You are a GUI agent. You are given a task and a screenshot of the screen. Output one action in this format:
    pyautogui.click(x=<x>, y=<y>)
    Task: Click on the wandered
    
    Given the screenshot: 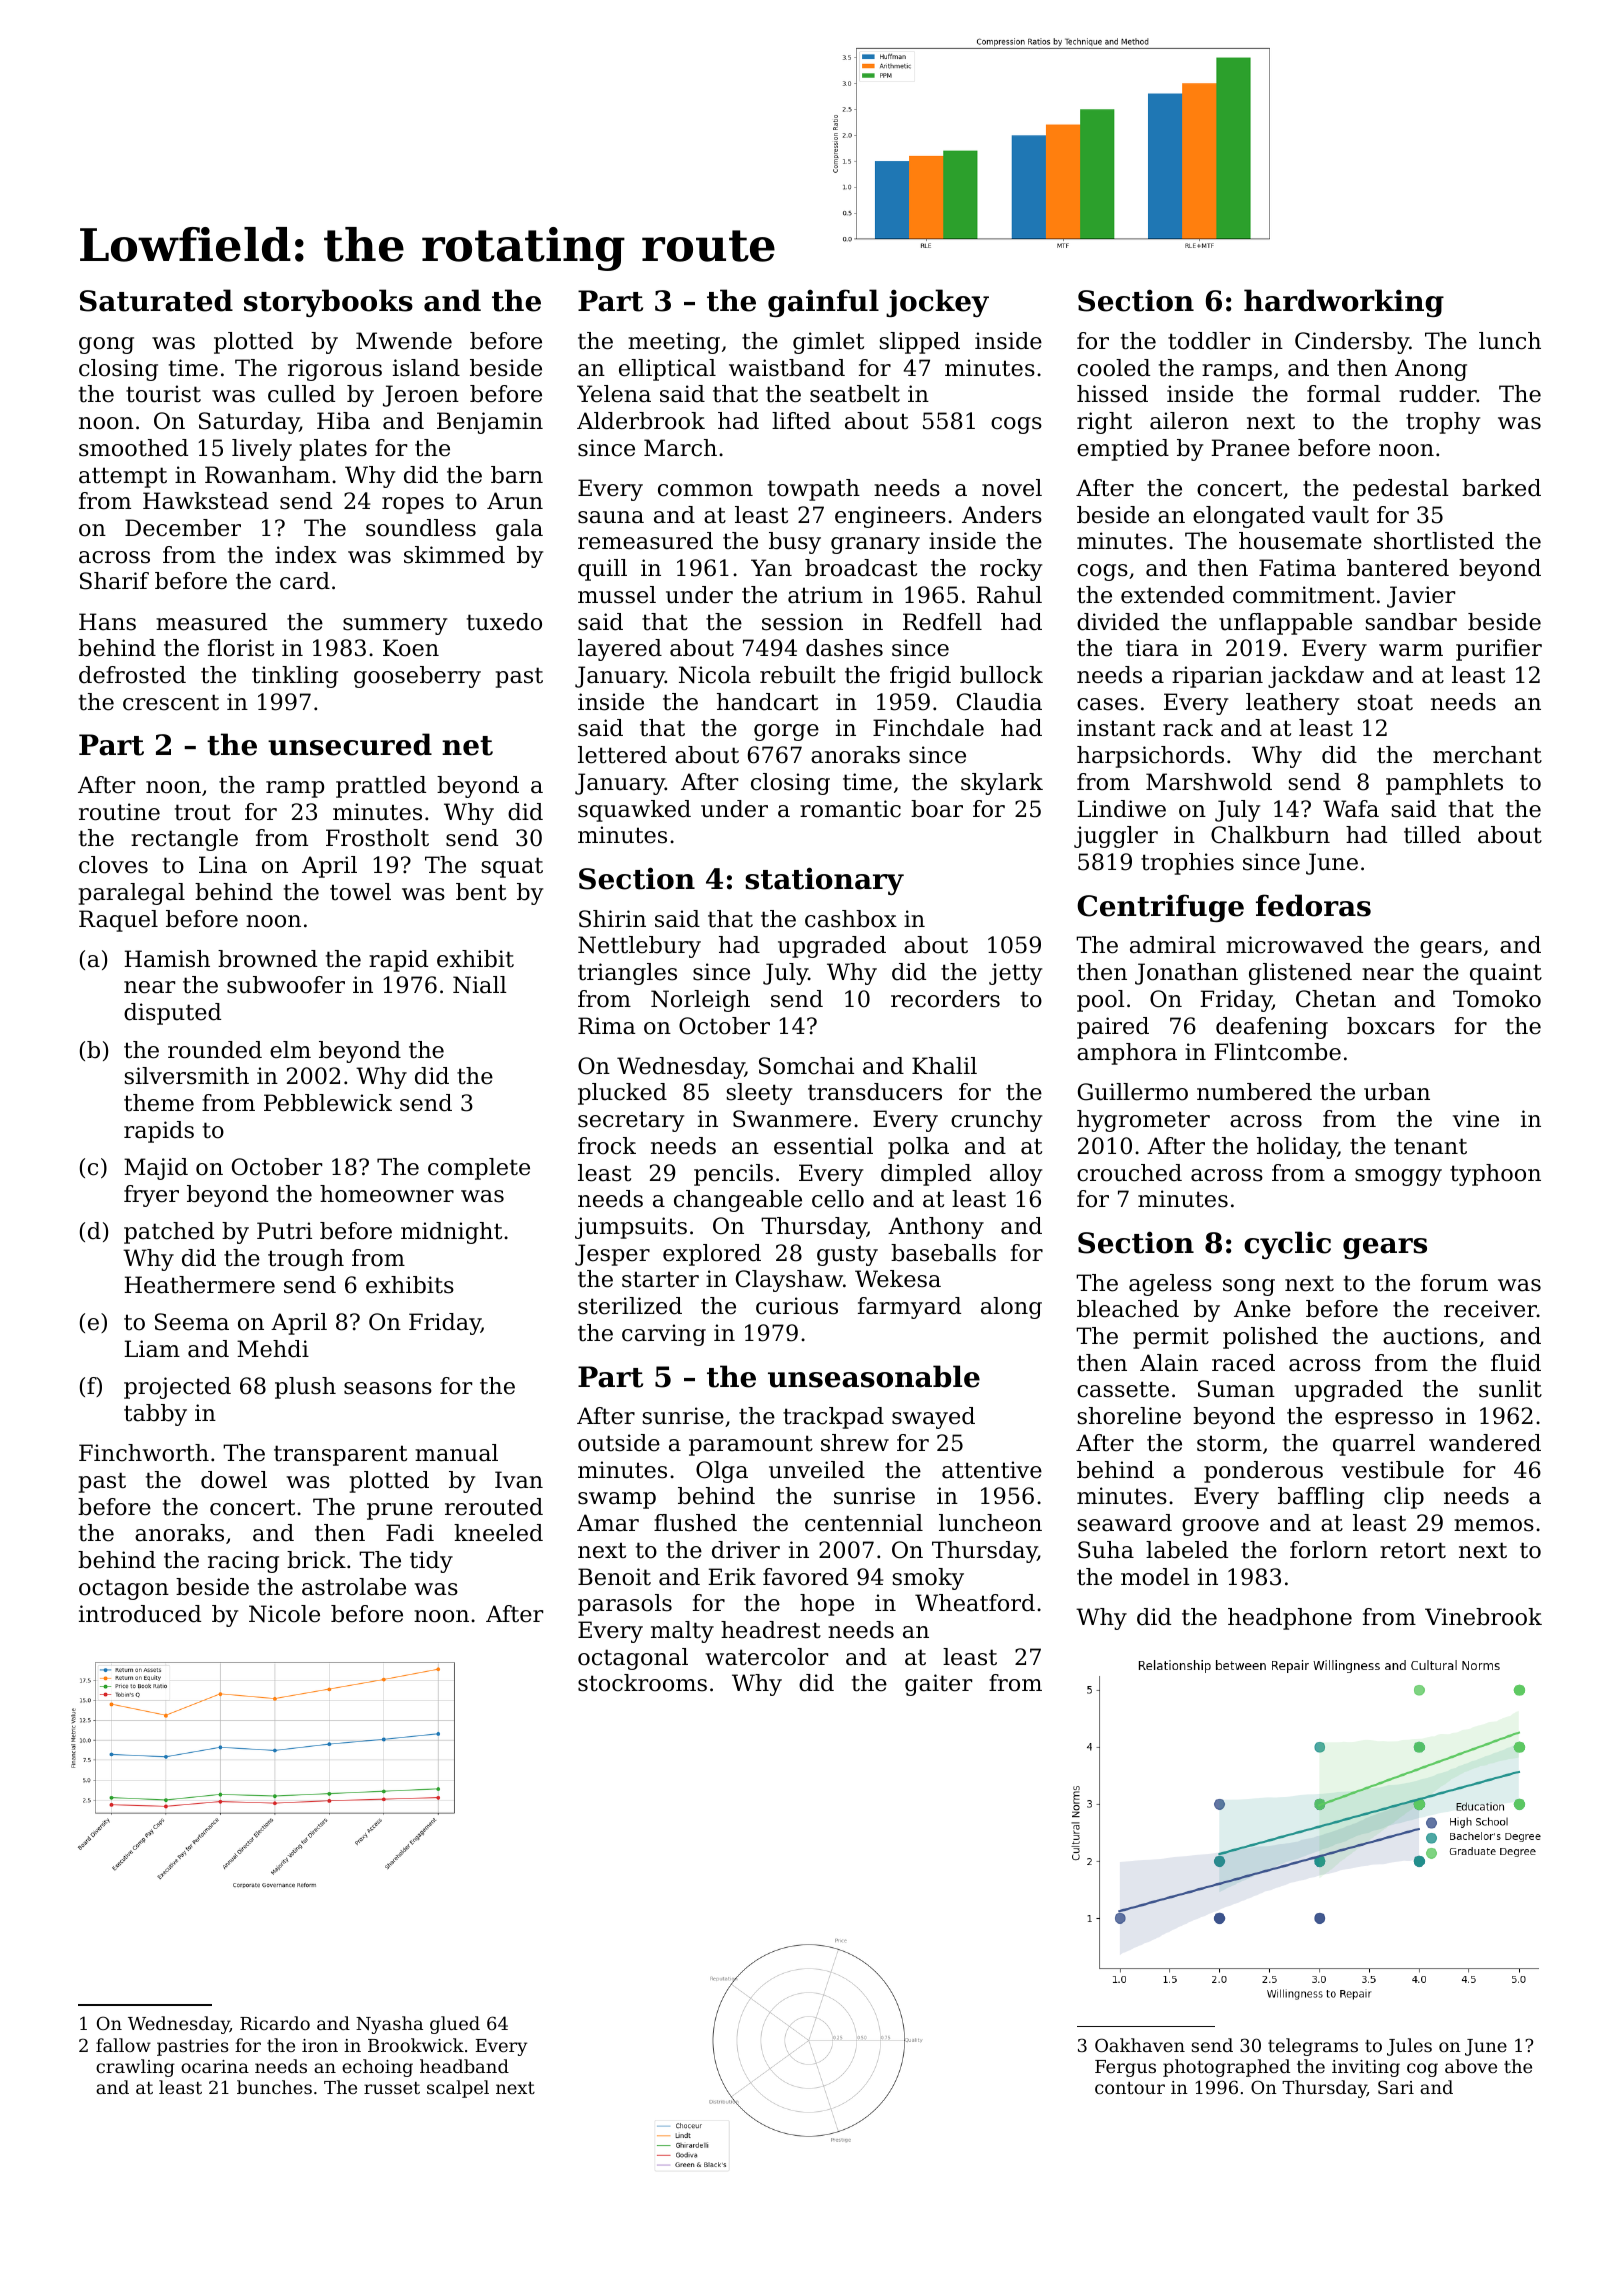 What is the action you would take?
    pyautogui.click(x=1485, y=1443)
